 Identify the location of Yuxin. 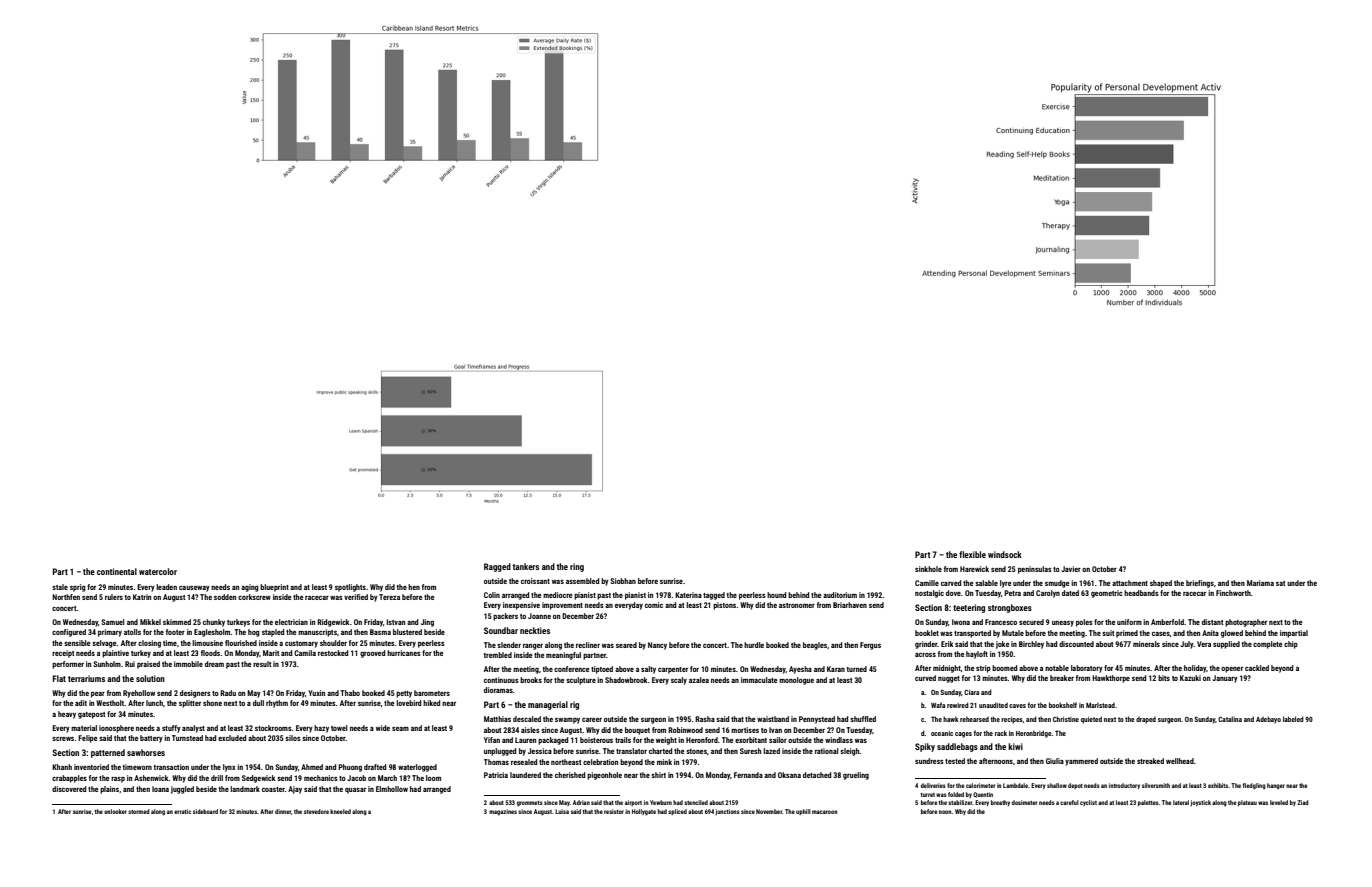
(316, 693).
